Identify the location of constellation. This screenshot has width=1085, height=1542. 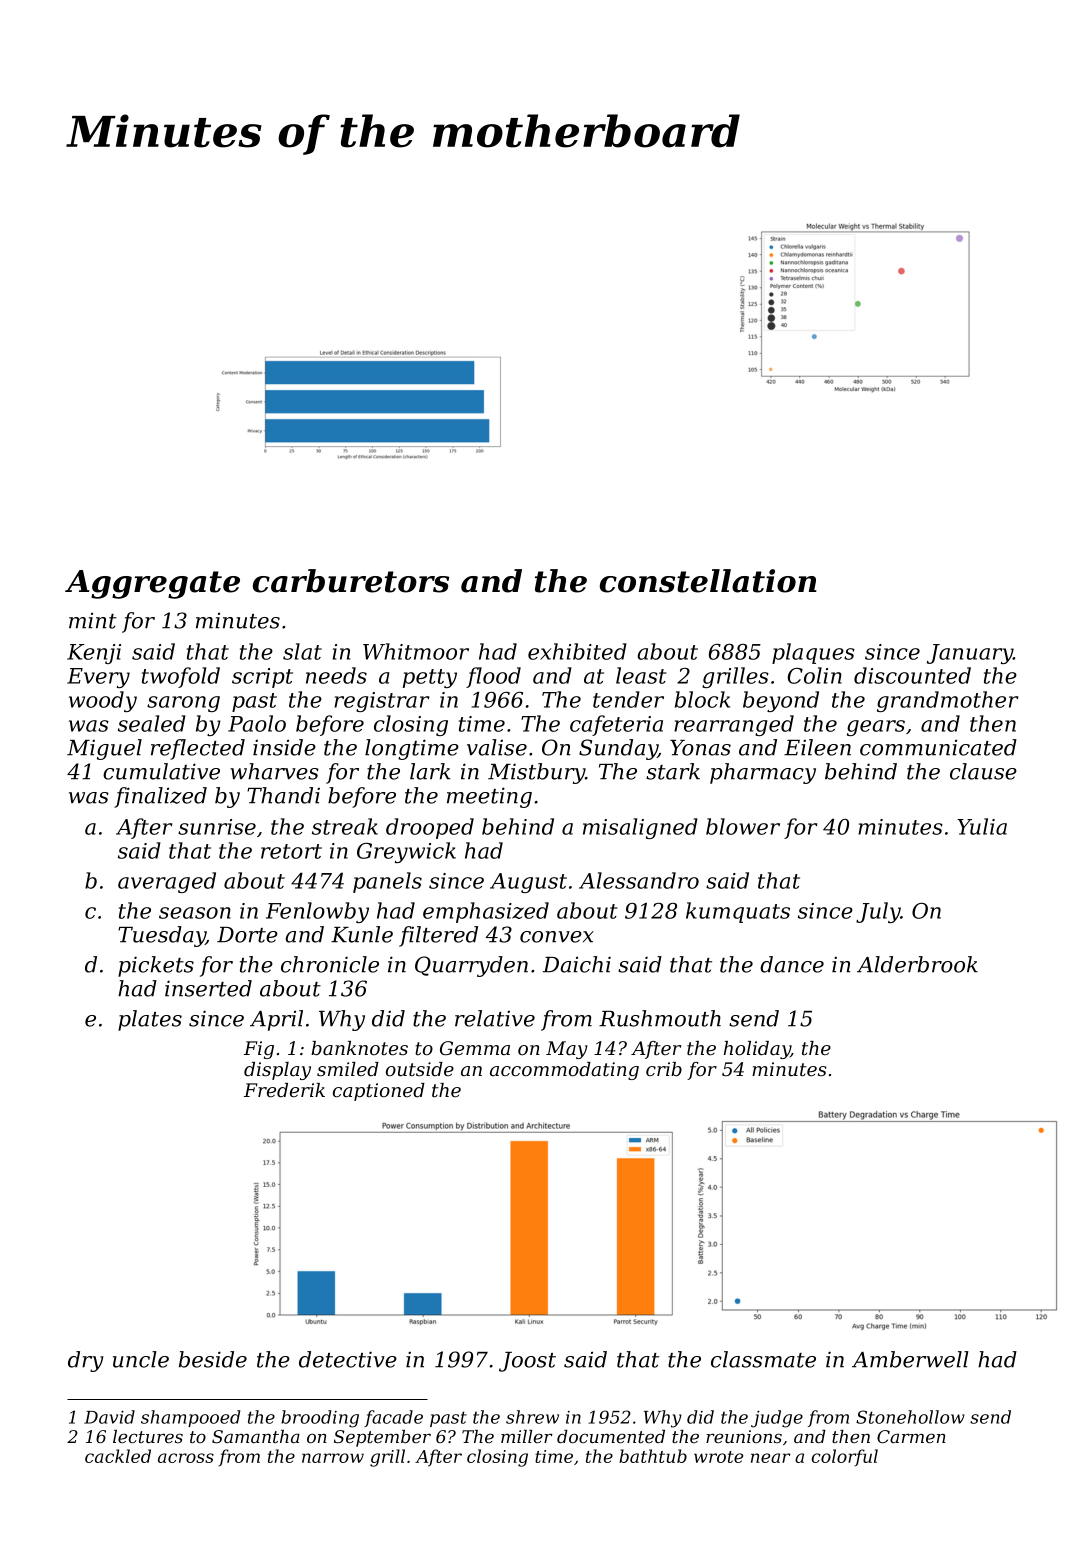
(708, 581).
